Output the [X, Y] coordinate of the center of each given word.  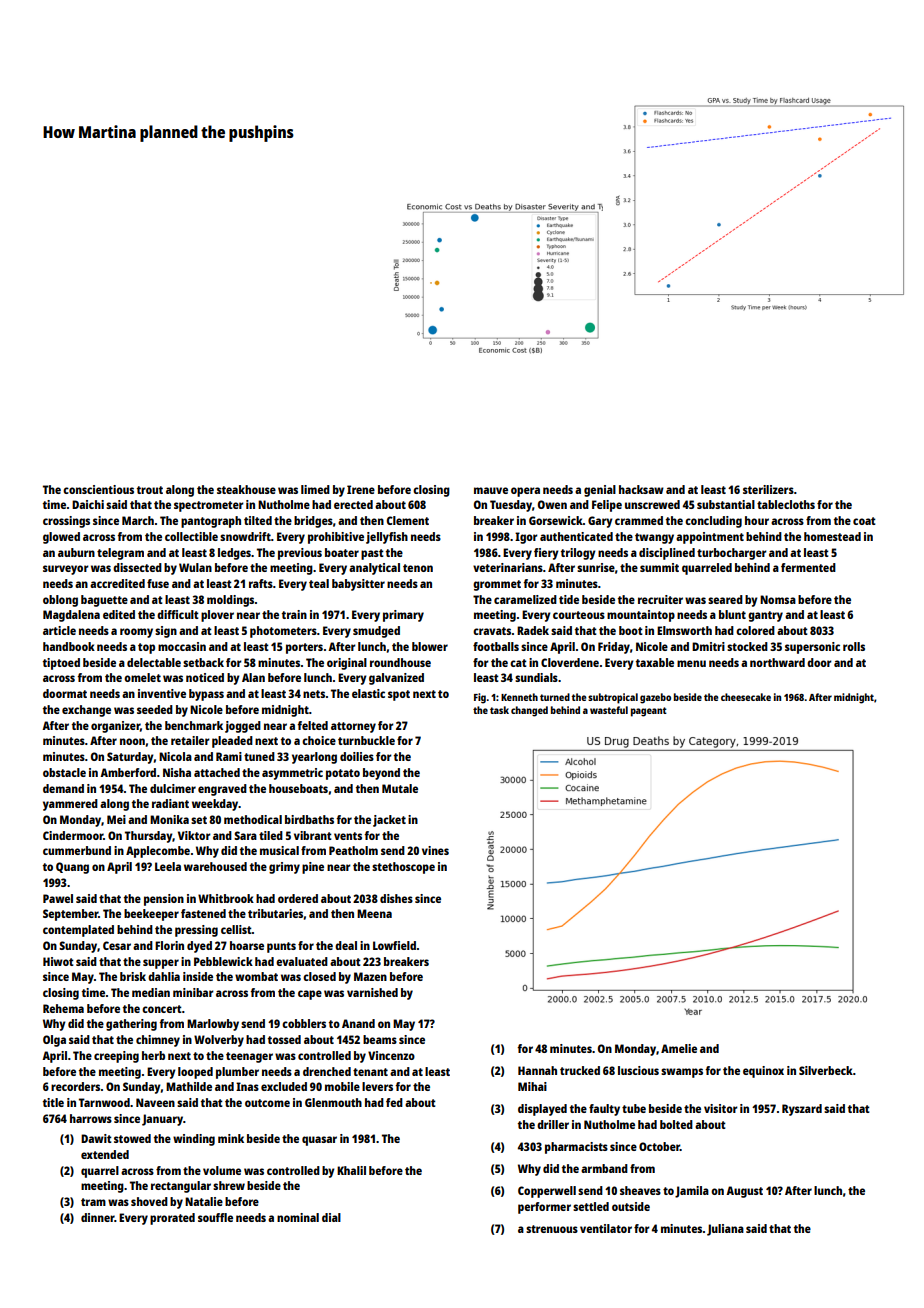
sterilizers [768, 489]
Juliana [725, 1230]
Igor [526, 538]
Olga [54, 1041]
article [59, 630]
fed [394, 1102]
